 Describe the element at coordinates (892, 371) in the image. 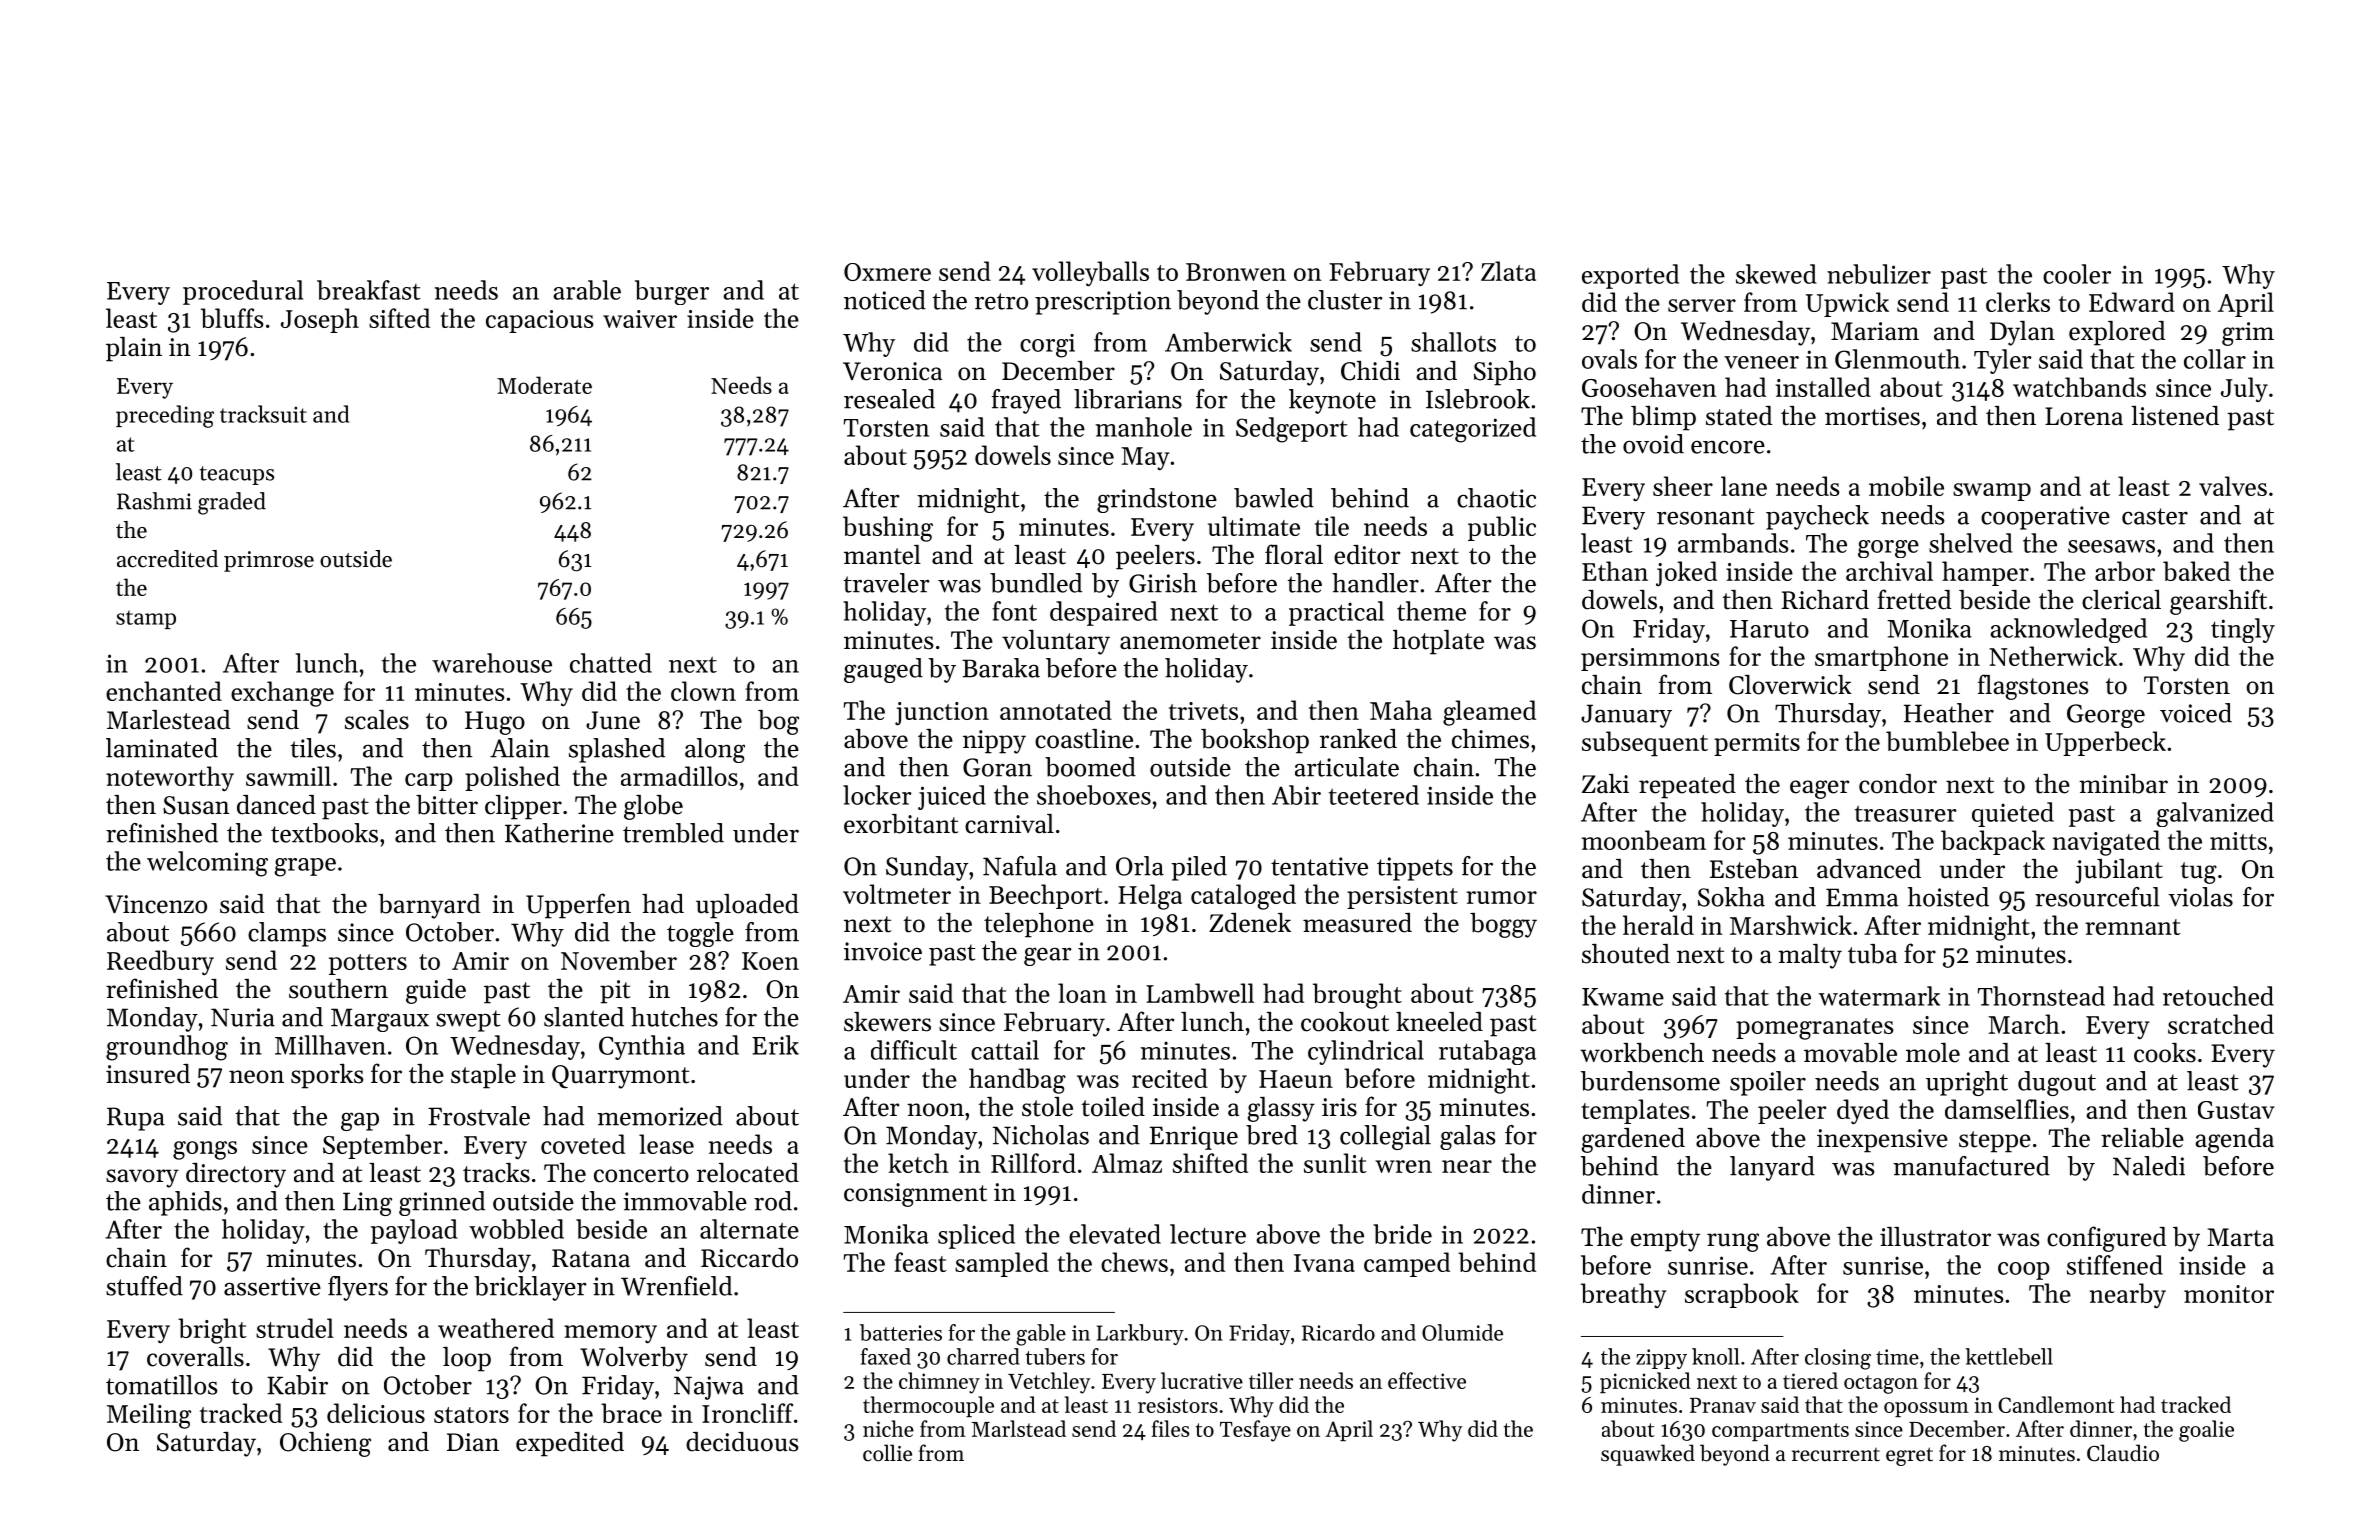

I see `Veronica` at that location.
